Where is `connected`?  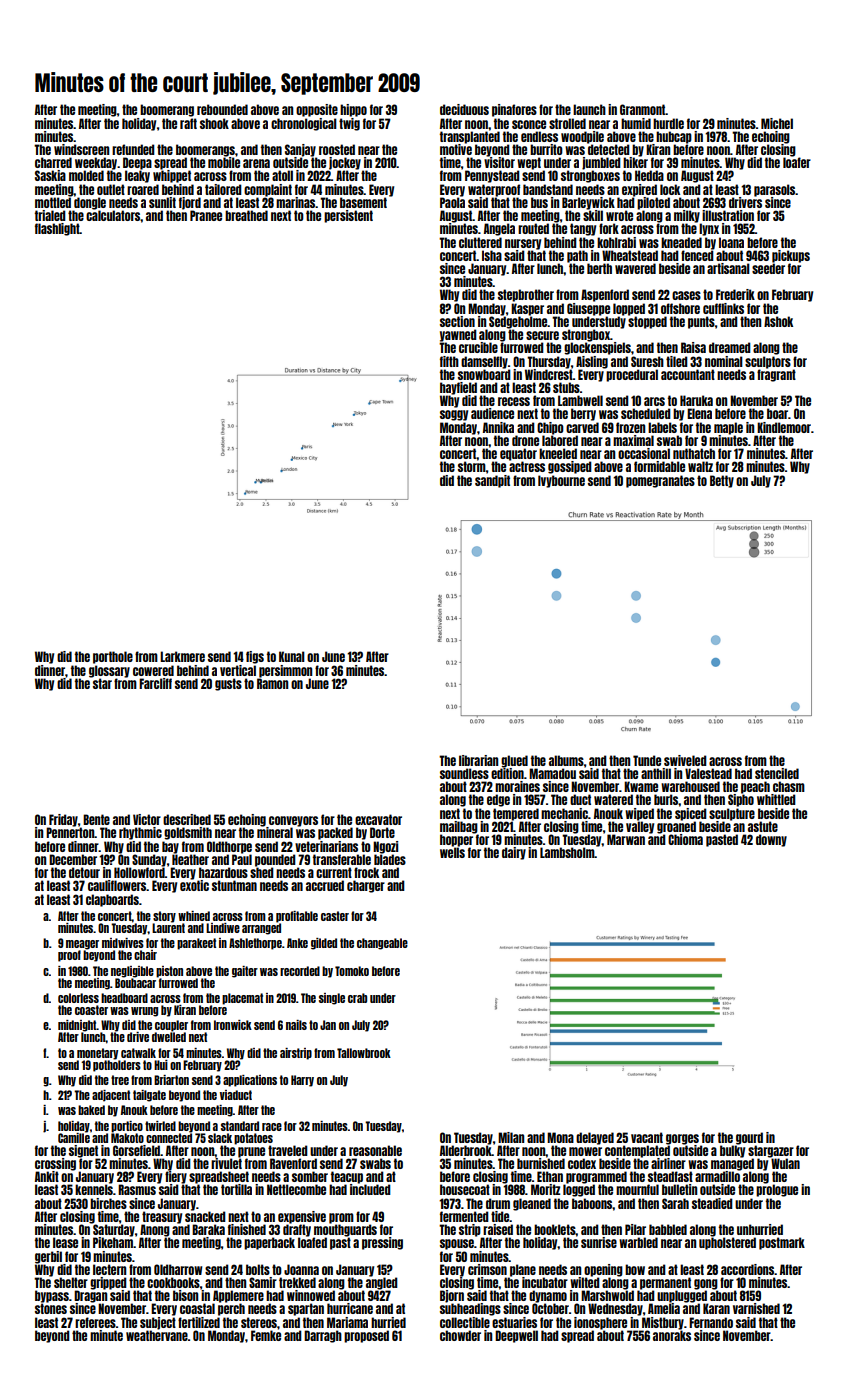 connected is located at coordinates (169, 1138).
